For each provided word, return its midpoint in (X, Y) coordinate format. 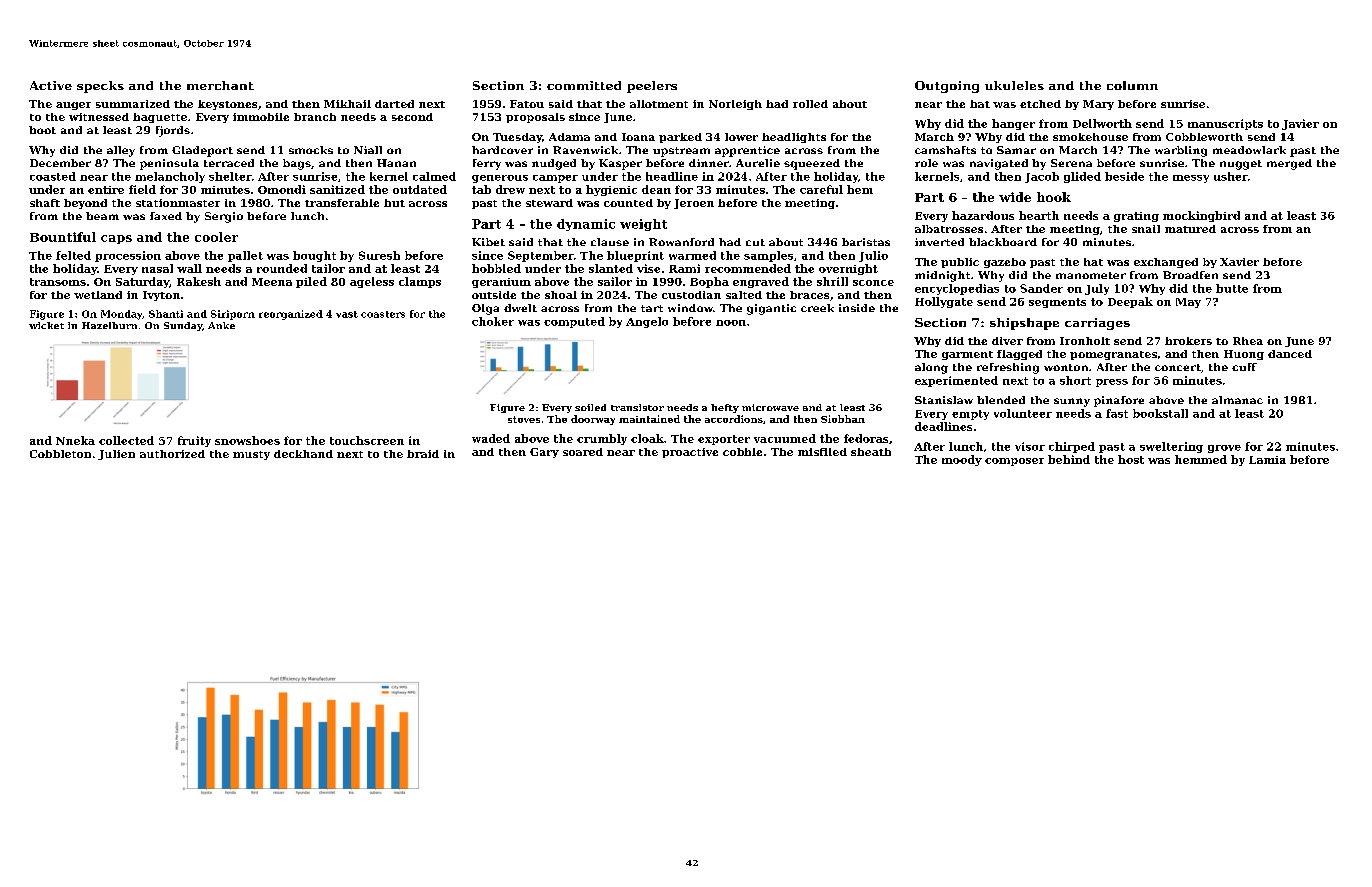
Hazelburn (109, 325)
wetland (98, 295)
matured (1190, 229)
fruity (194, 441)
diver (1007, 341)
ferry (487, 164)
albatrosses (949, 229)
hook (1054, 197)
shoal (561, 295)
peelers (652, 87)
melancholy (170, 177)
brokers (1188, 341)
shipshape (1024, 324)
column (1132, 85)
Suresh (379, 255)
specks (100, 87)
